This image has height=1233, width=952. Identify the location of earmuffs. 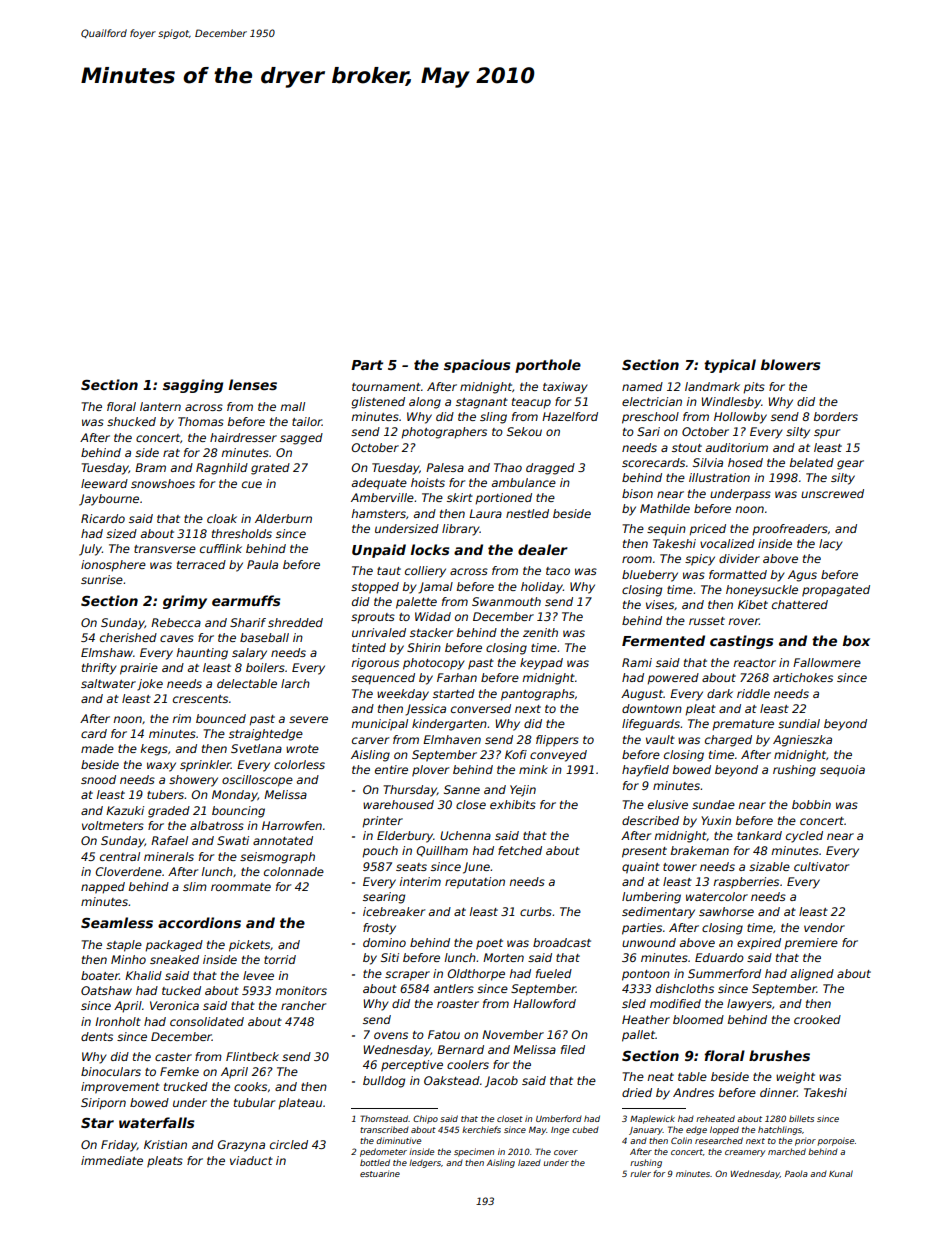
(246, 600).
